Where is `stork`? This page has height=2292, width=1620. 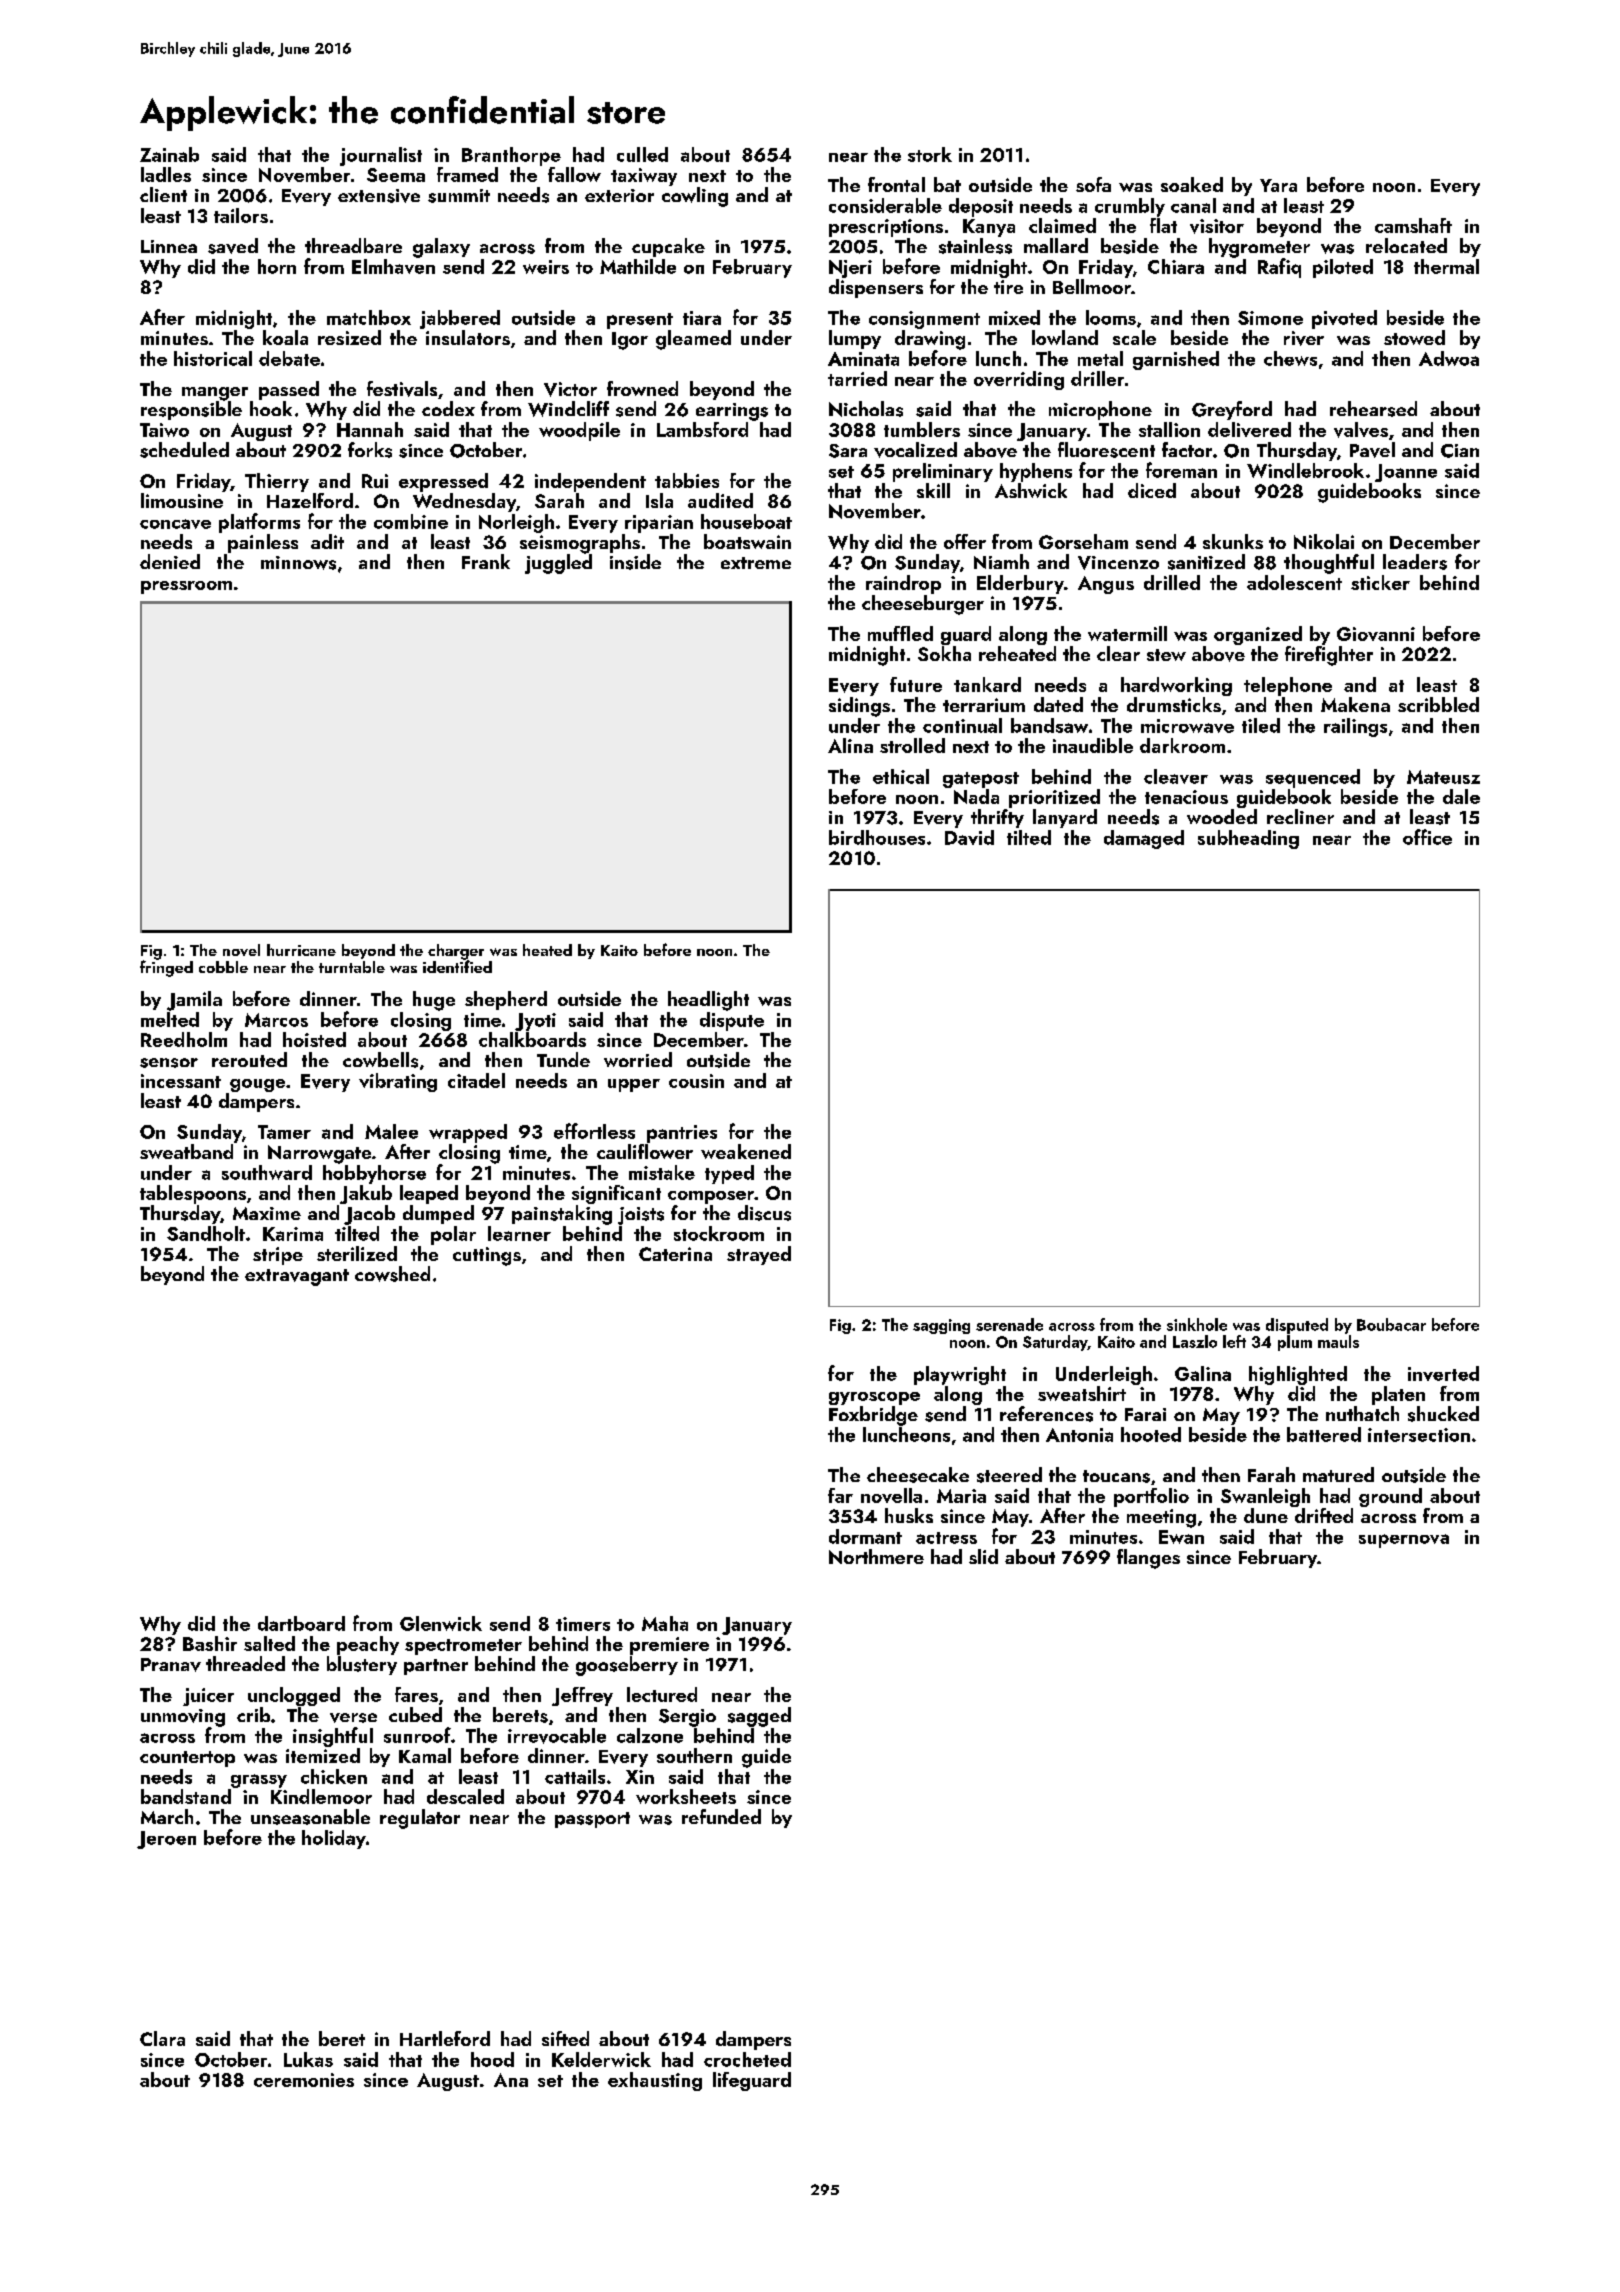 stork is located at coordinates (930, 154).
